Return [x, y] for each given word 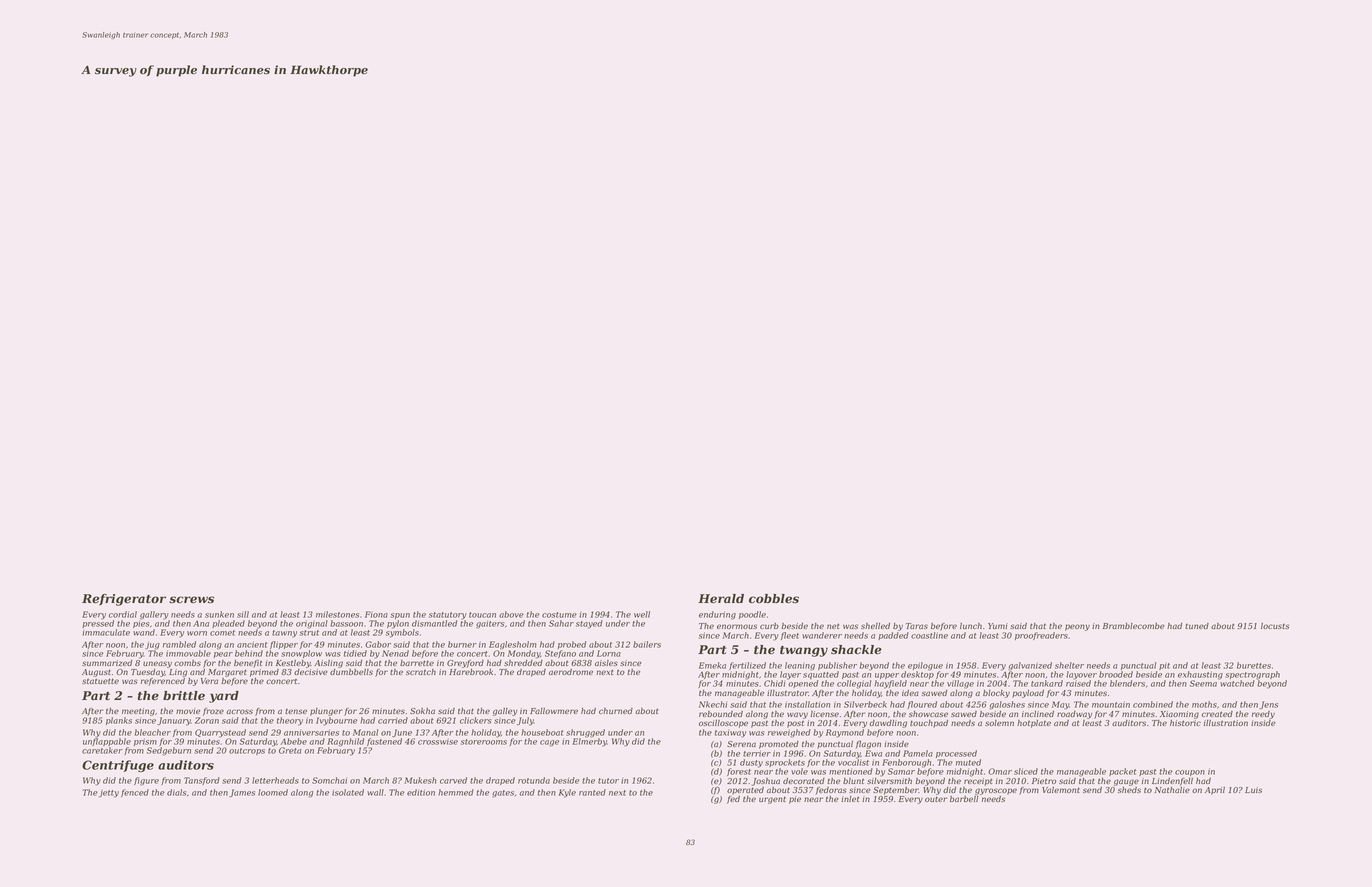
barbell [964, 799]
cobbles [774, 599]
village [960, 684]
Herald [721, 599]
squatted [821, 675]
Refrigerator [124, 600]
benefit [248, 664]
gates [503, 794]
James [242, 793]
